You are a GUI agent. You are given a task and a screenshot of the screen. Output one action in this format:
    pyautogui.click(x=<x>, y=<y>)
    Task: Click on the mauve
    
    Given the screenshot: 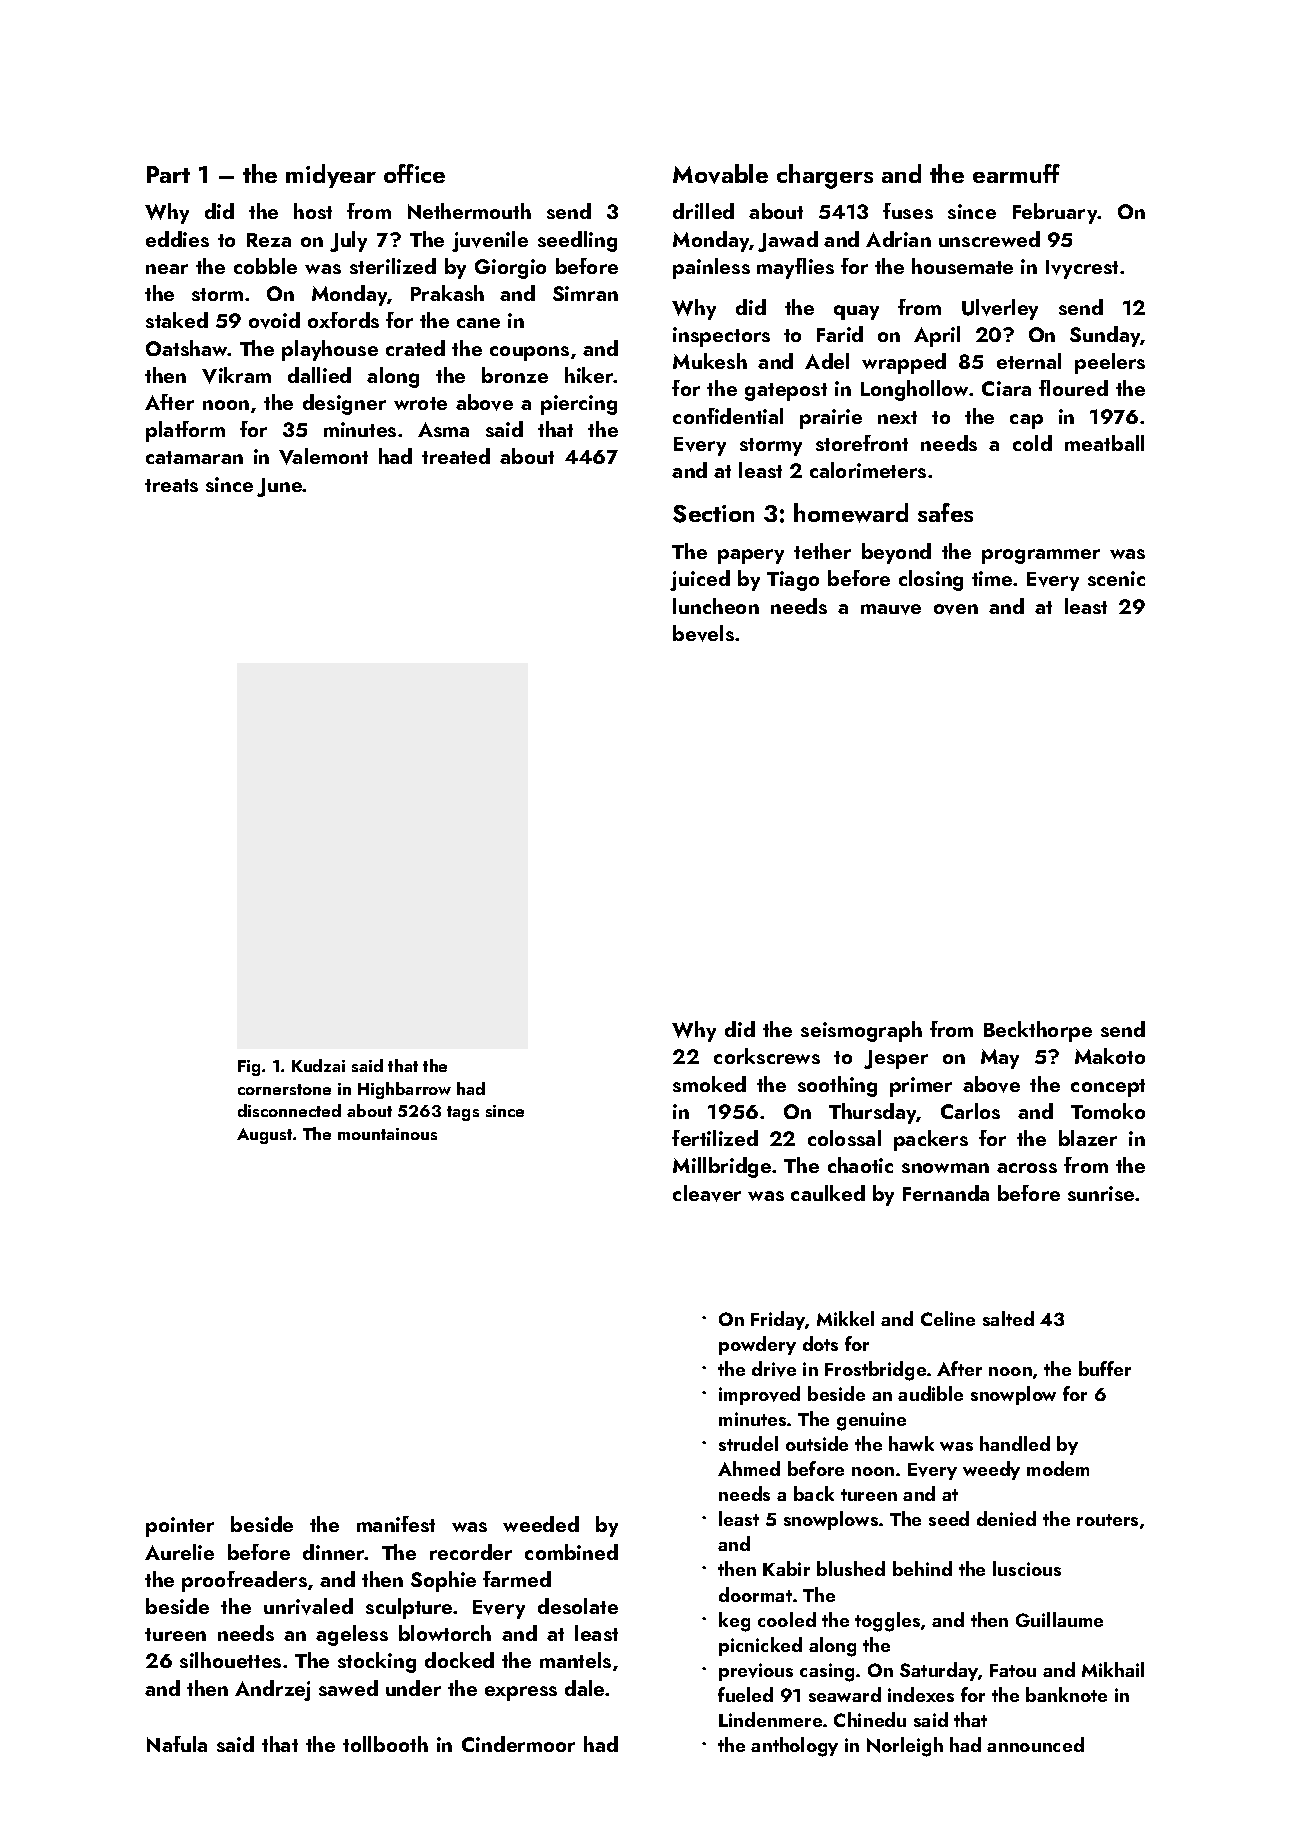 What is the action you would take?
    pyautogui.click(x=891, y=609)
